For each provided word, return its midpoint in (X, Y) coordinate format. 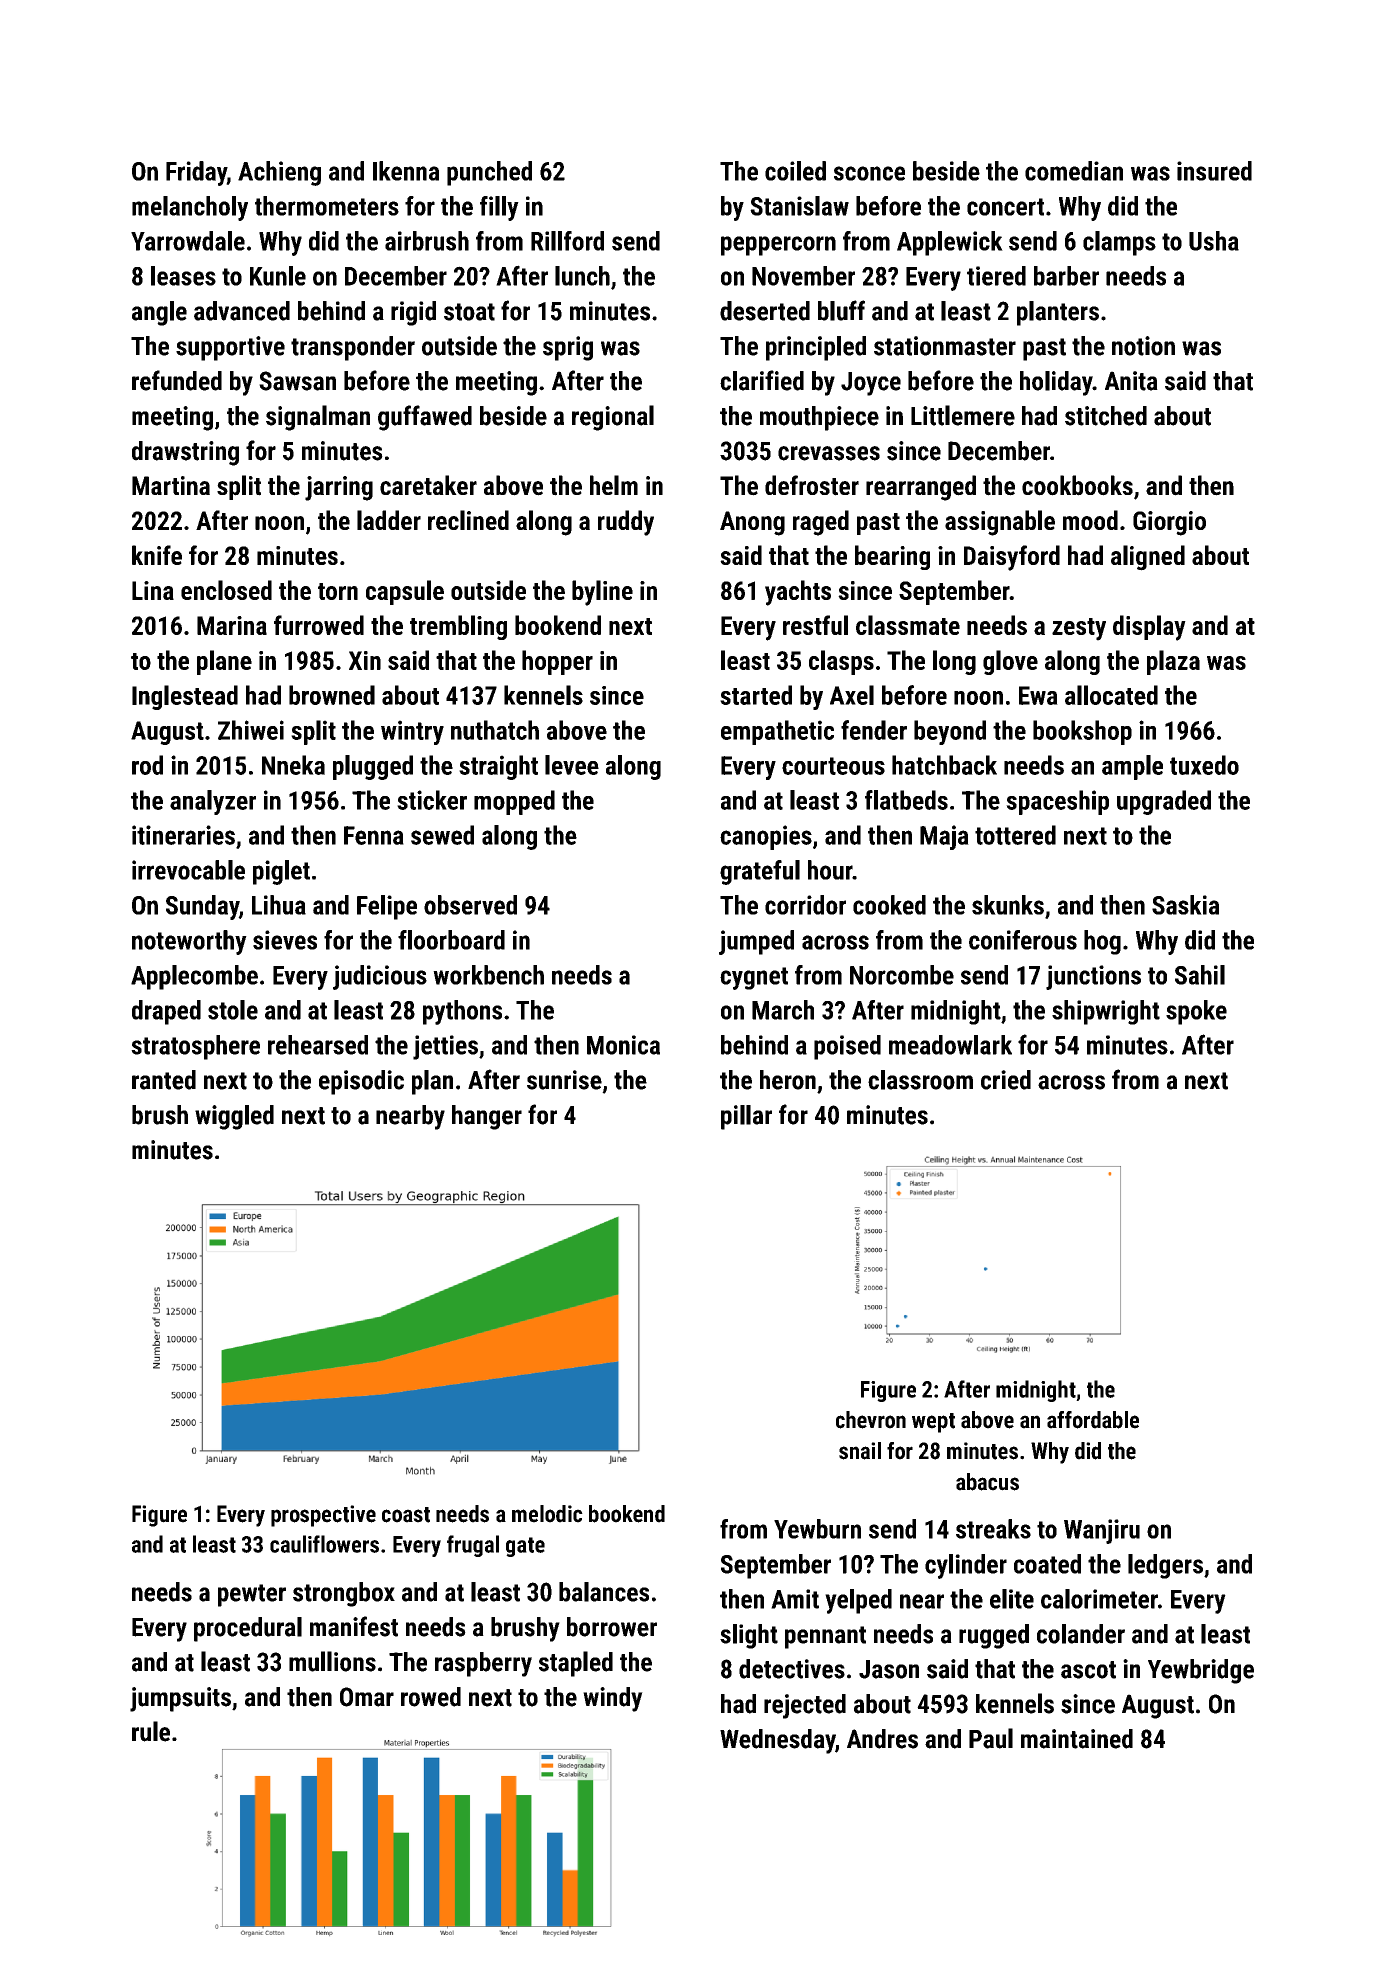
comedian (1074, 171)
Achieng (279, 173)
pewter (252, 1595)
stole (233, 1010)
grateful (760, 872)
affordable (1093, 1420)
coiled (795, 171)
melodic (547, 1514)
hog (1102, 942)
